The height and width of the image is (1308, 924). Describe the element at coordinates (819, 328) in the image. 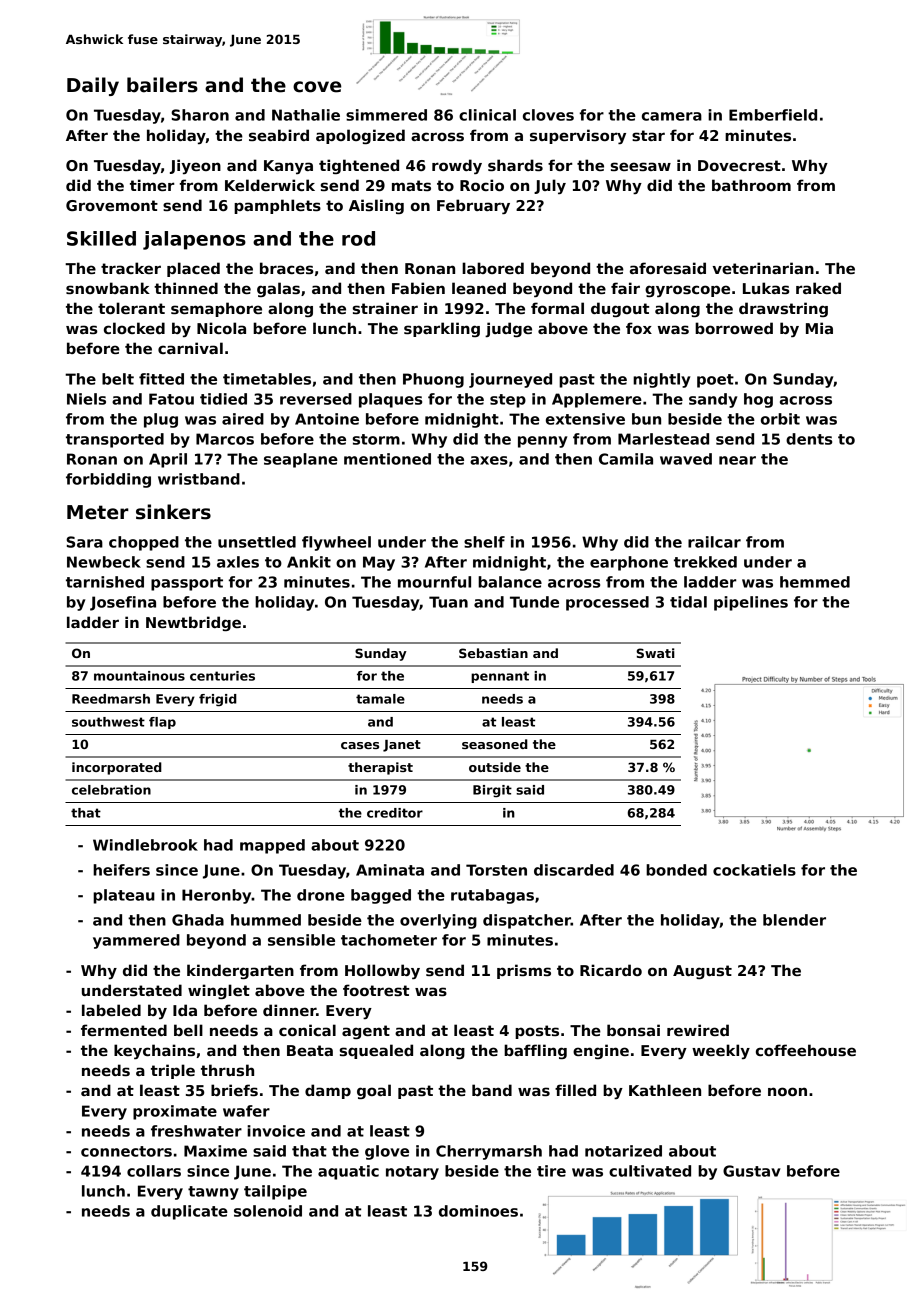

I see `Mia` at that location.
